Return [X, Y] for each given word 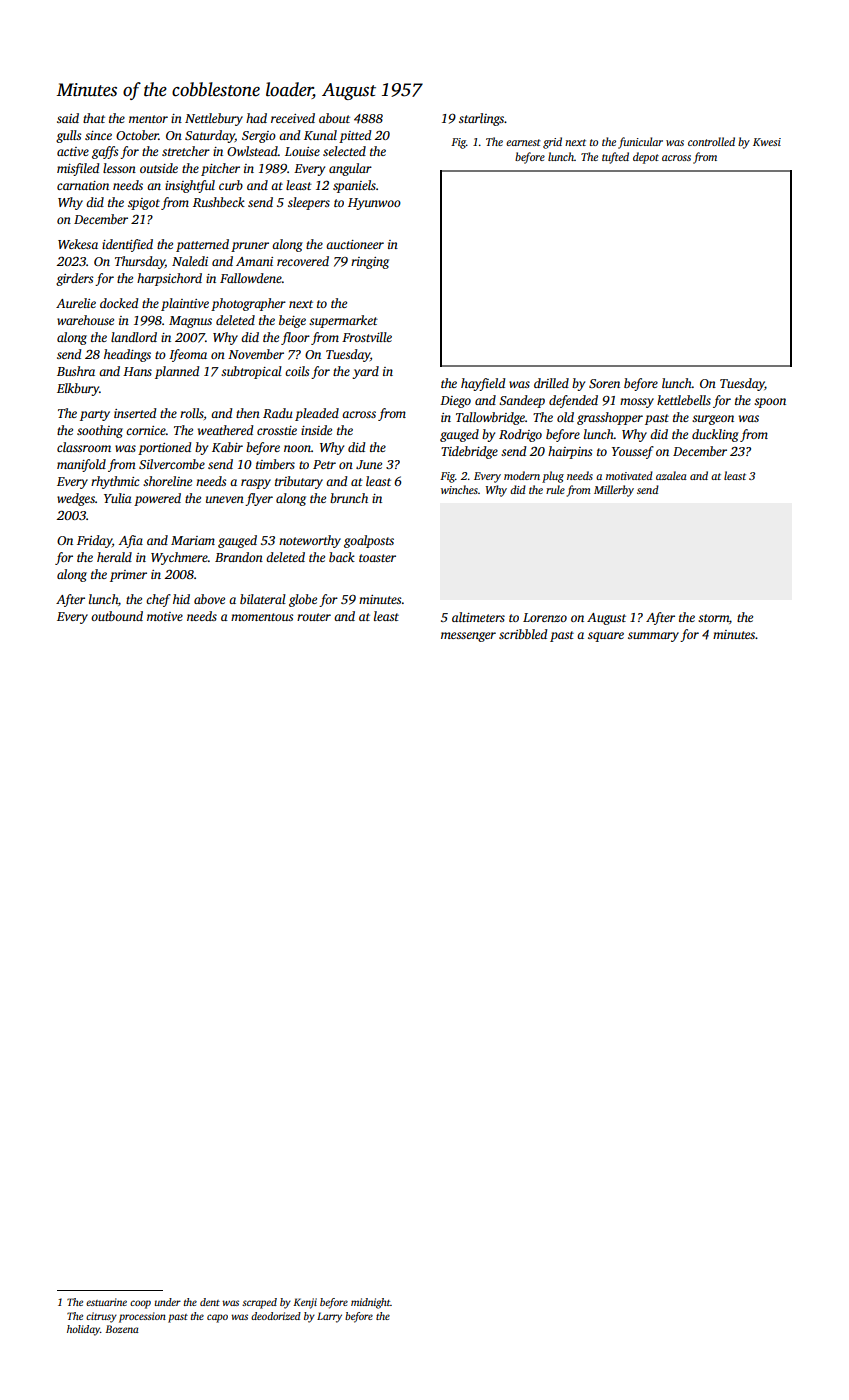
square [606, 637]
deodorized [276, 1316]
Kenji [305, 1303]
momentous [262, 617]
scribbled [523, 634]
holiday [83, 1330]
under [168, 1302]
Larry [329, 1317]
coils [297, 371]
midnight [371, 1303]
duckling [715, 435]
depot [646, 158]
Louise [302, 151]
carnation [83, 185]
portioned [164, 448]
